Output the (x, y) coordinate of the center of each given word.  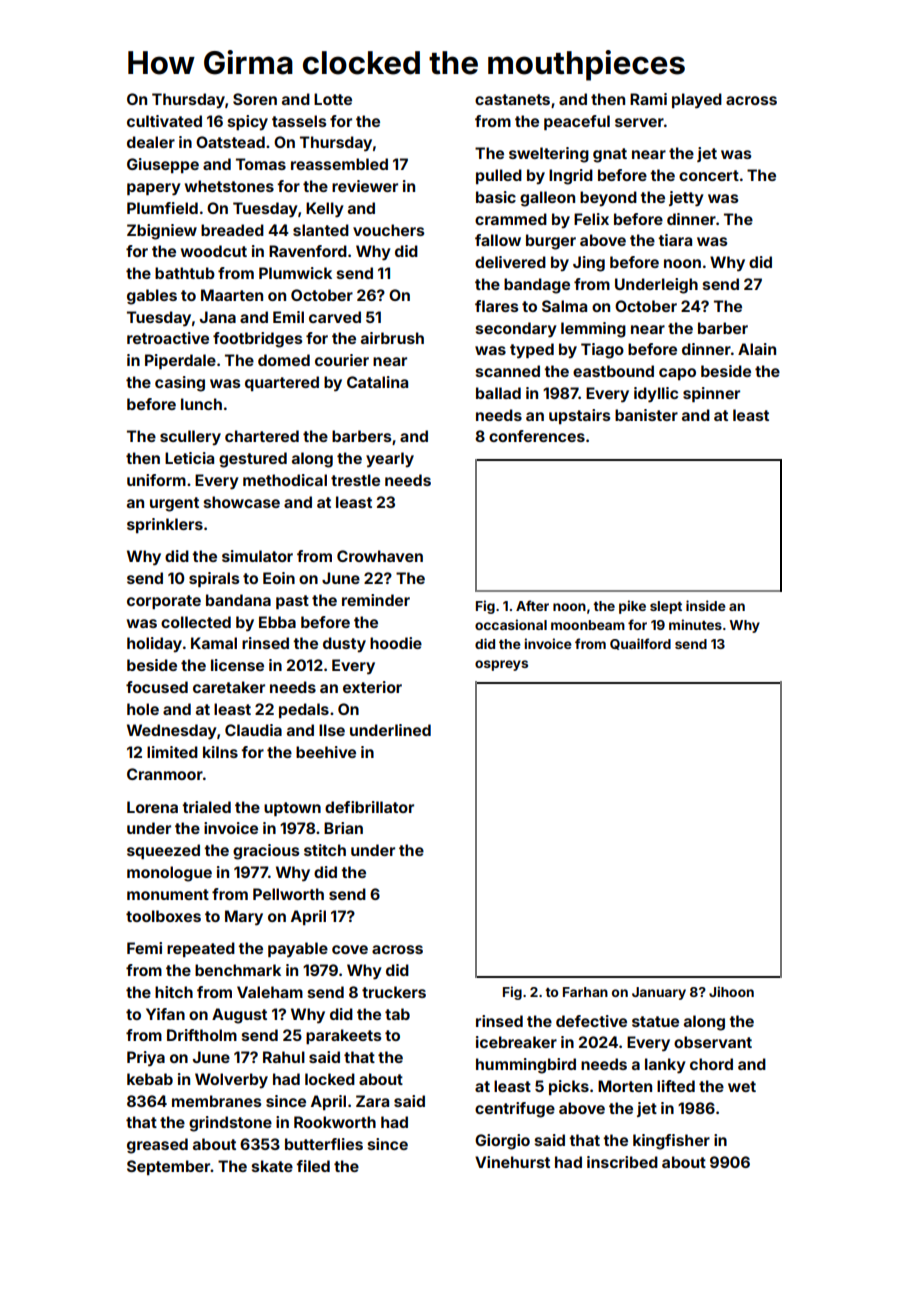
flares (497, 306)
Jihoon (731, 991)
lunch (201, 404)
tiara (675, 240)
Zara (372, 1101)
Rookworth (335, 1122)
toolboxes (163, 916)
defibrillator (369, 807)
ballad (498, 393)
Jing (589, 264)
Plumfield (162, 208)
